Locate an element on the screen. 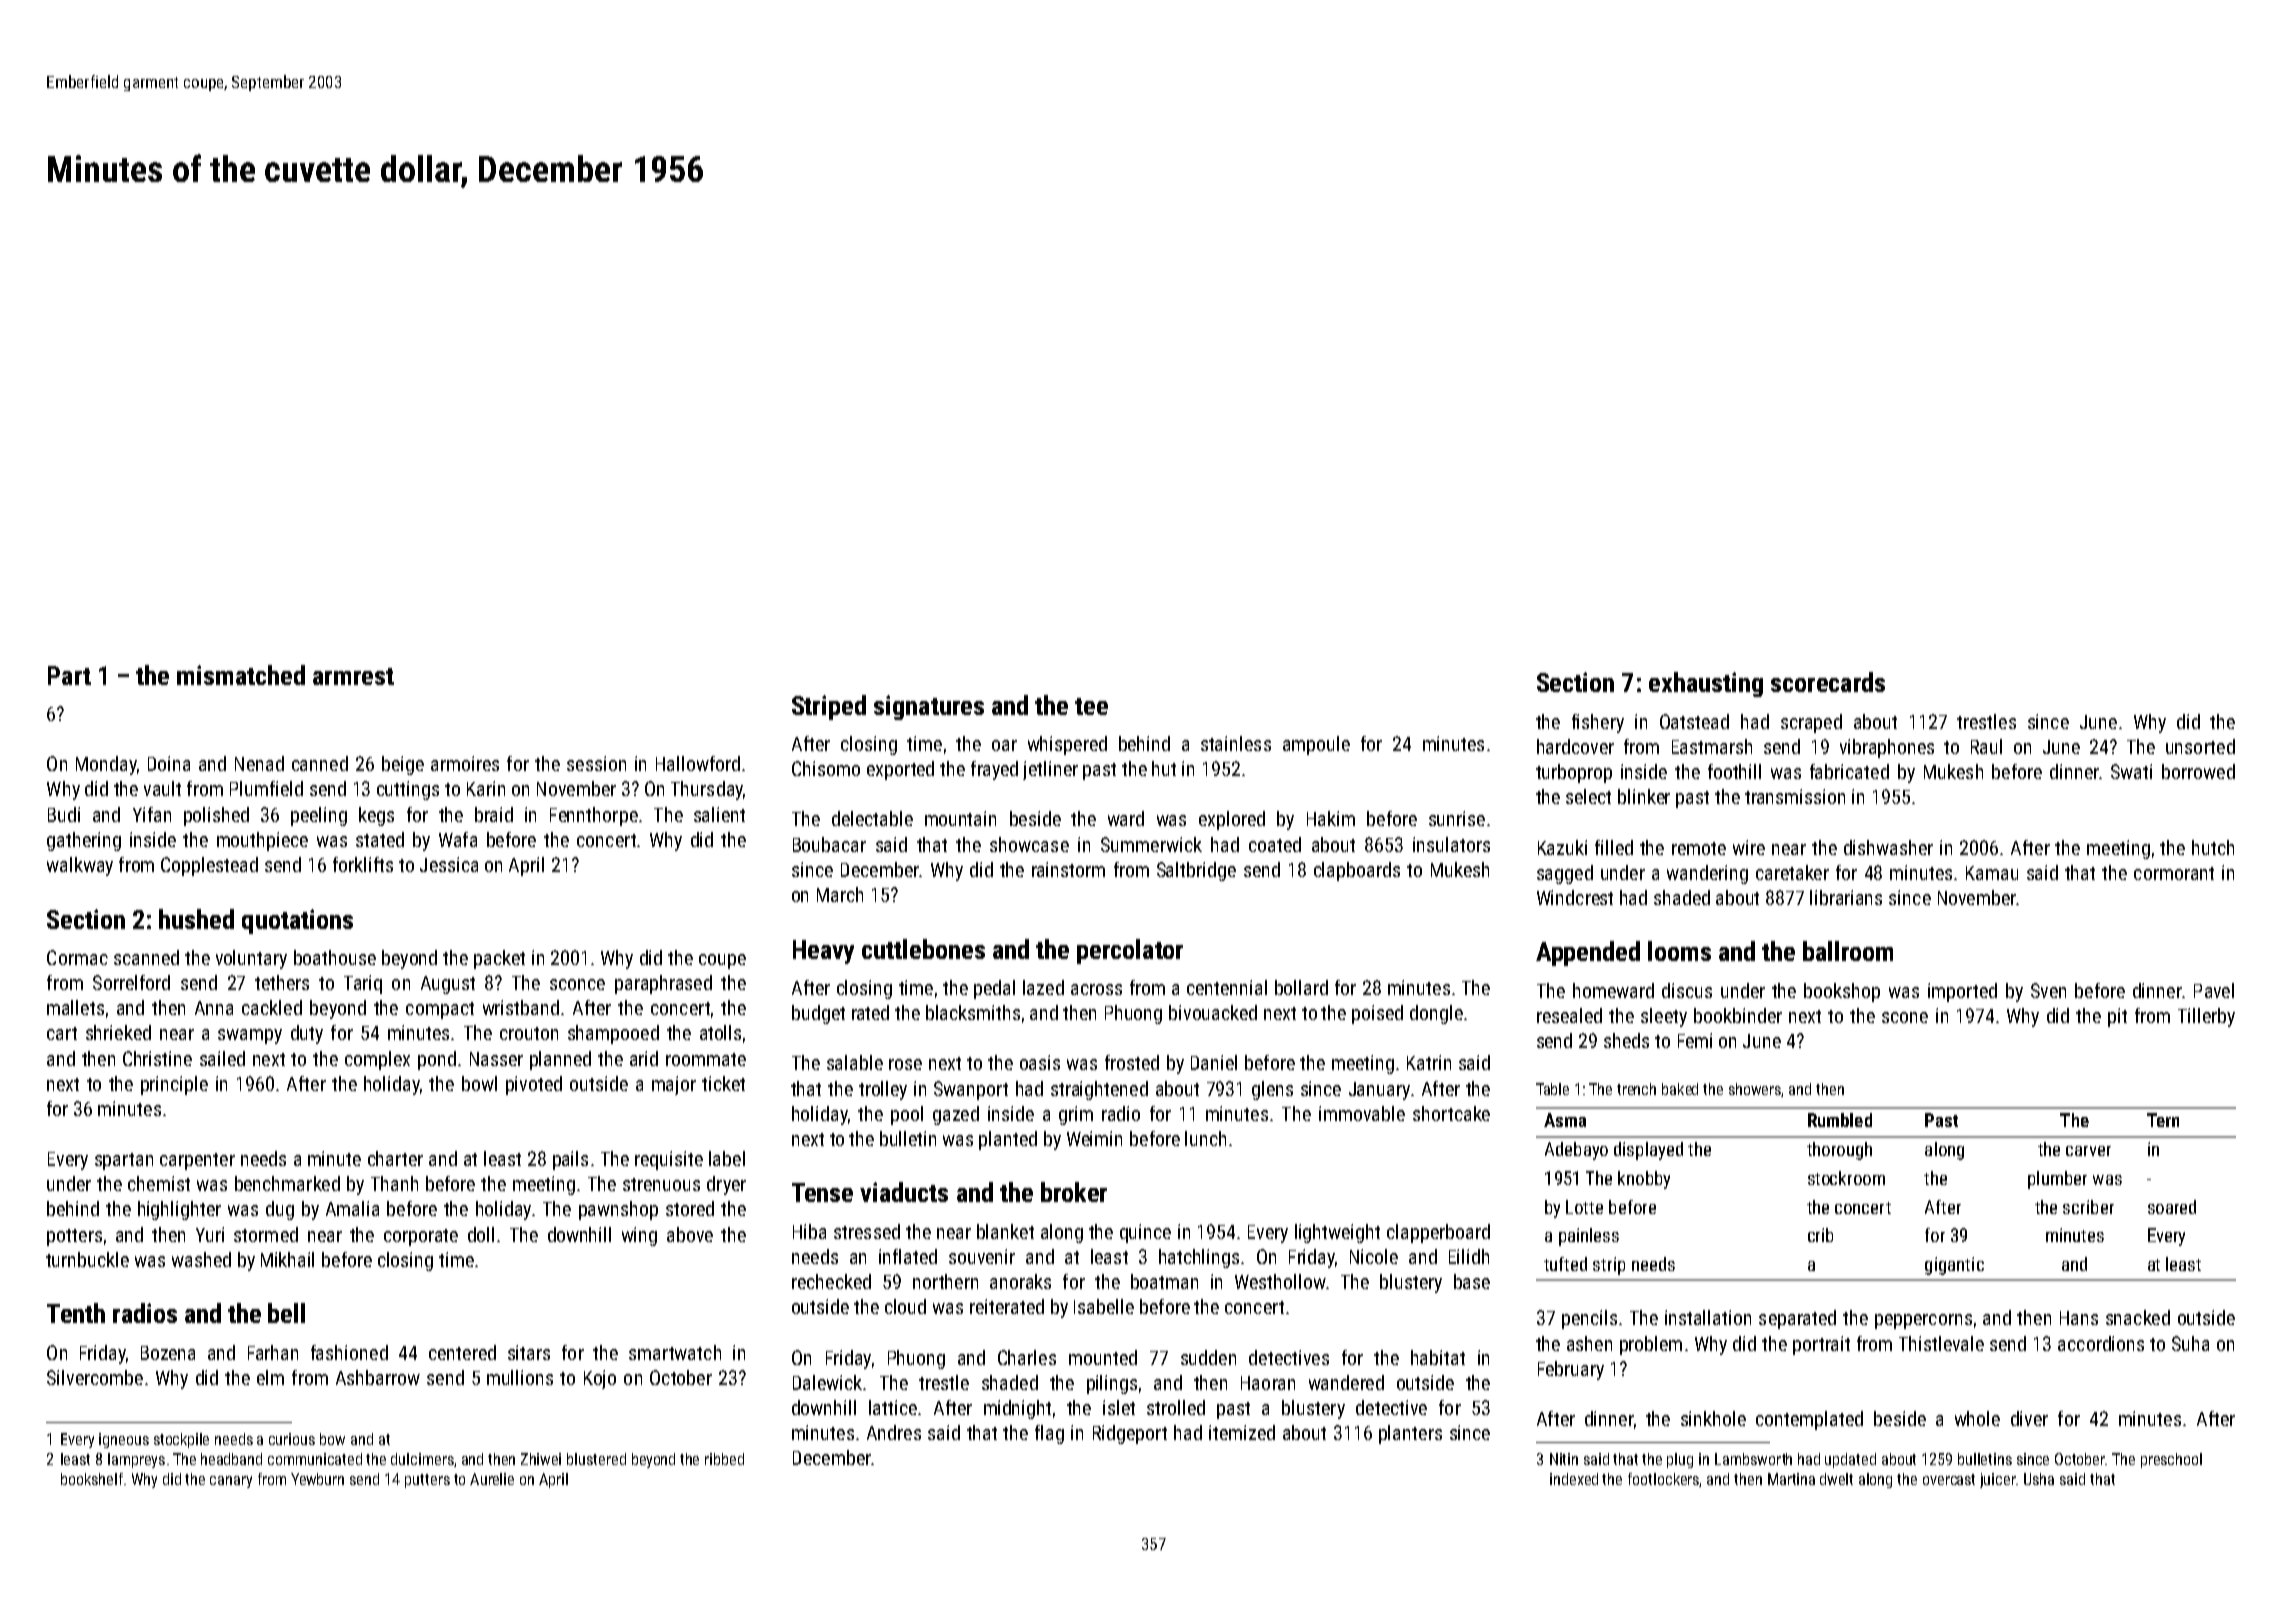  pit is located at coordinates (2117, 1017).
